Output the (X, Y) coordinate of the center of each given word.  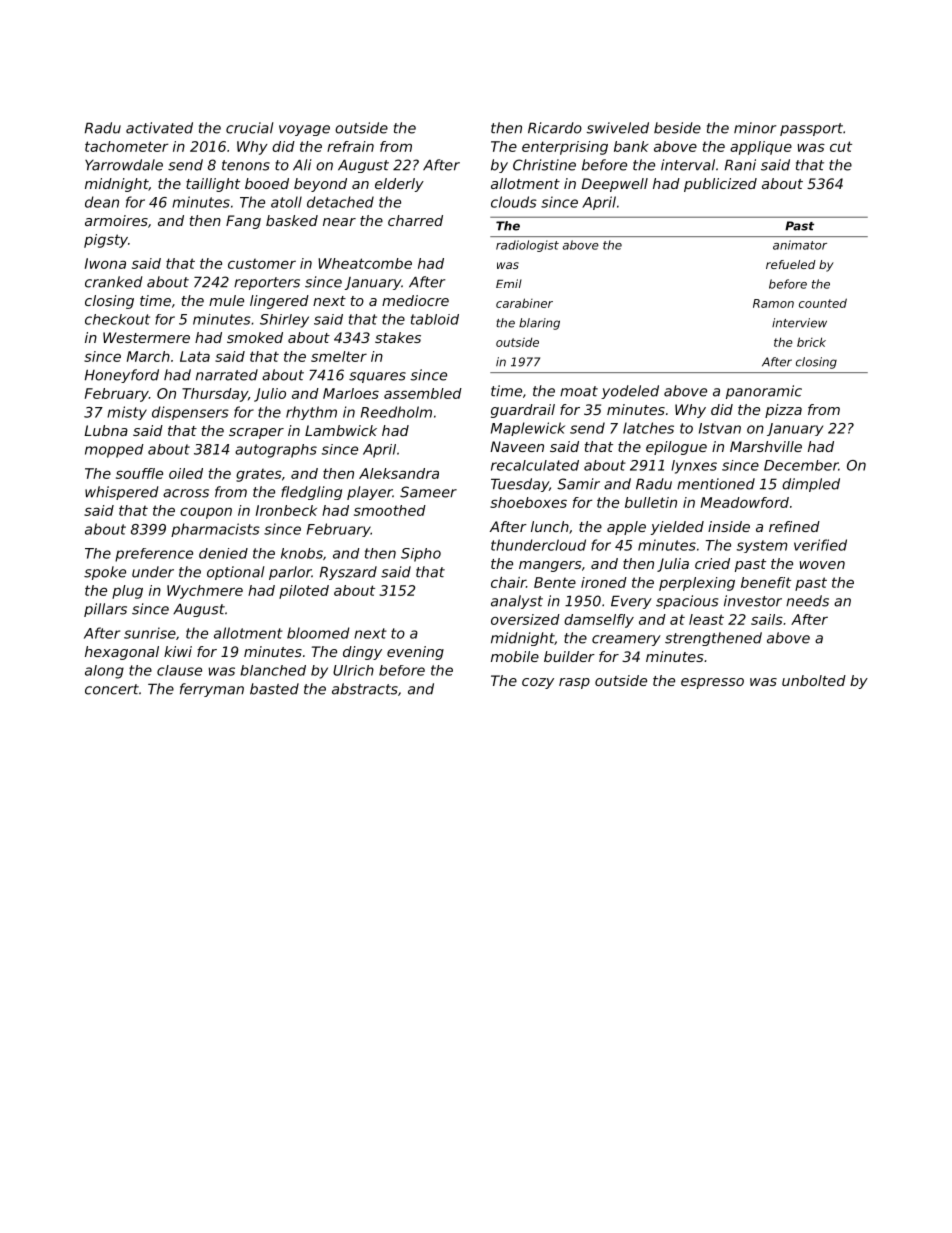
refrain (350, 146)
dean (102, 202)
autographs (276, 451)
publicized (720, 185)
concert (112, 689)
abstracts (365, 689)
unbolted (814, 680)
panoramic (764, 392)
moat (579, 391)
